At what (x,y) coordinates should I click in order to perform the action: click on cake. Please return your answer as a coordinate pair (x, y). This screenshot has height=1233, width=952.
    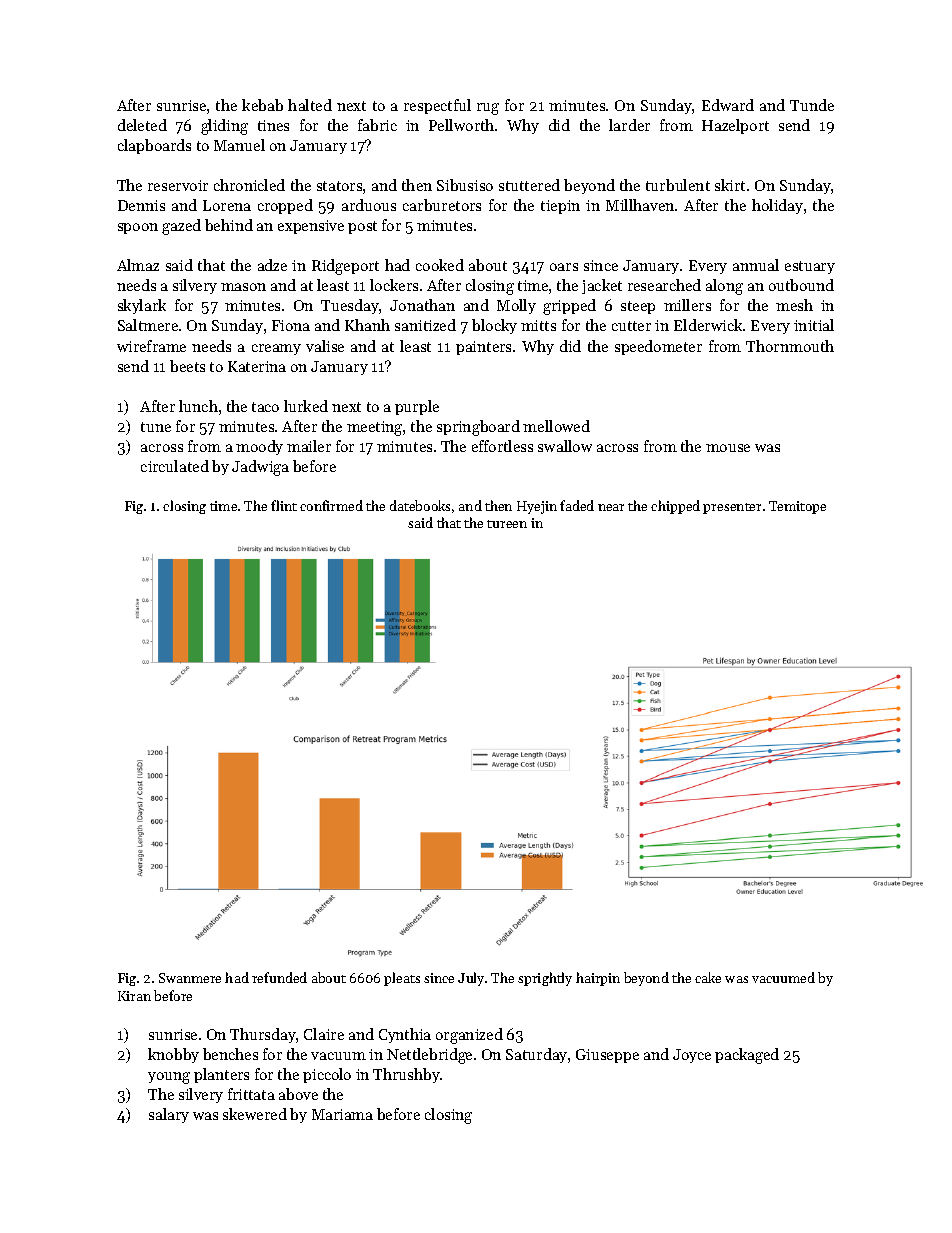
    Looking at the image, I should click on (708, 977).
